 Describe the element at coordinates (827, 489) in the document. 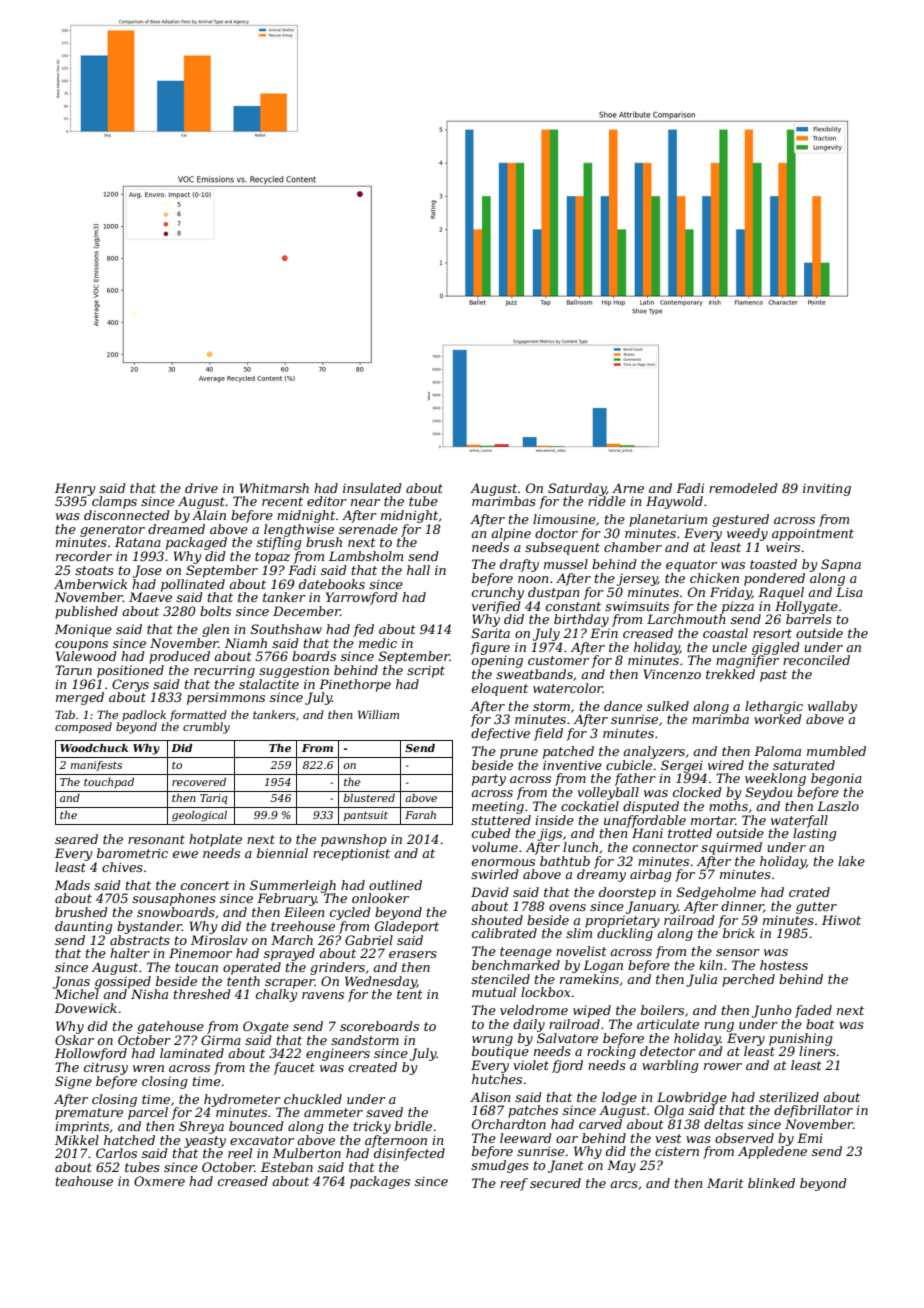

I see `inviting` at that location.
